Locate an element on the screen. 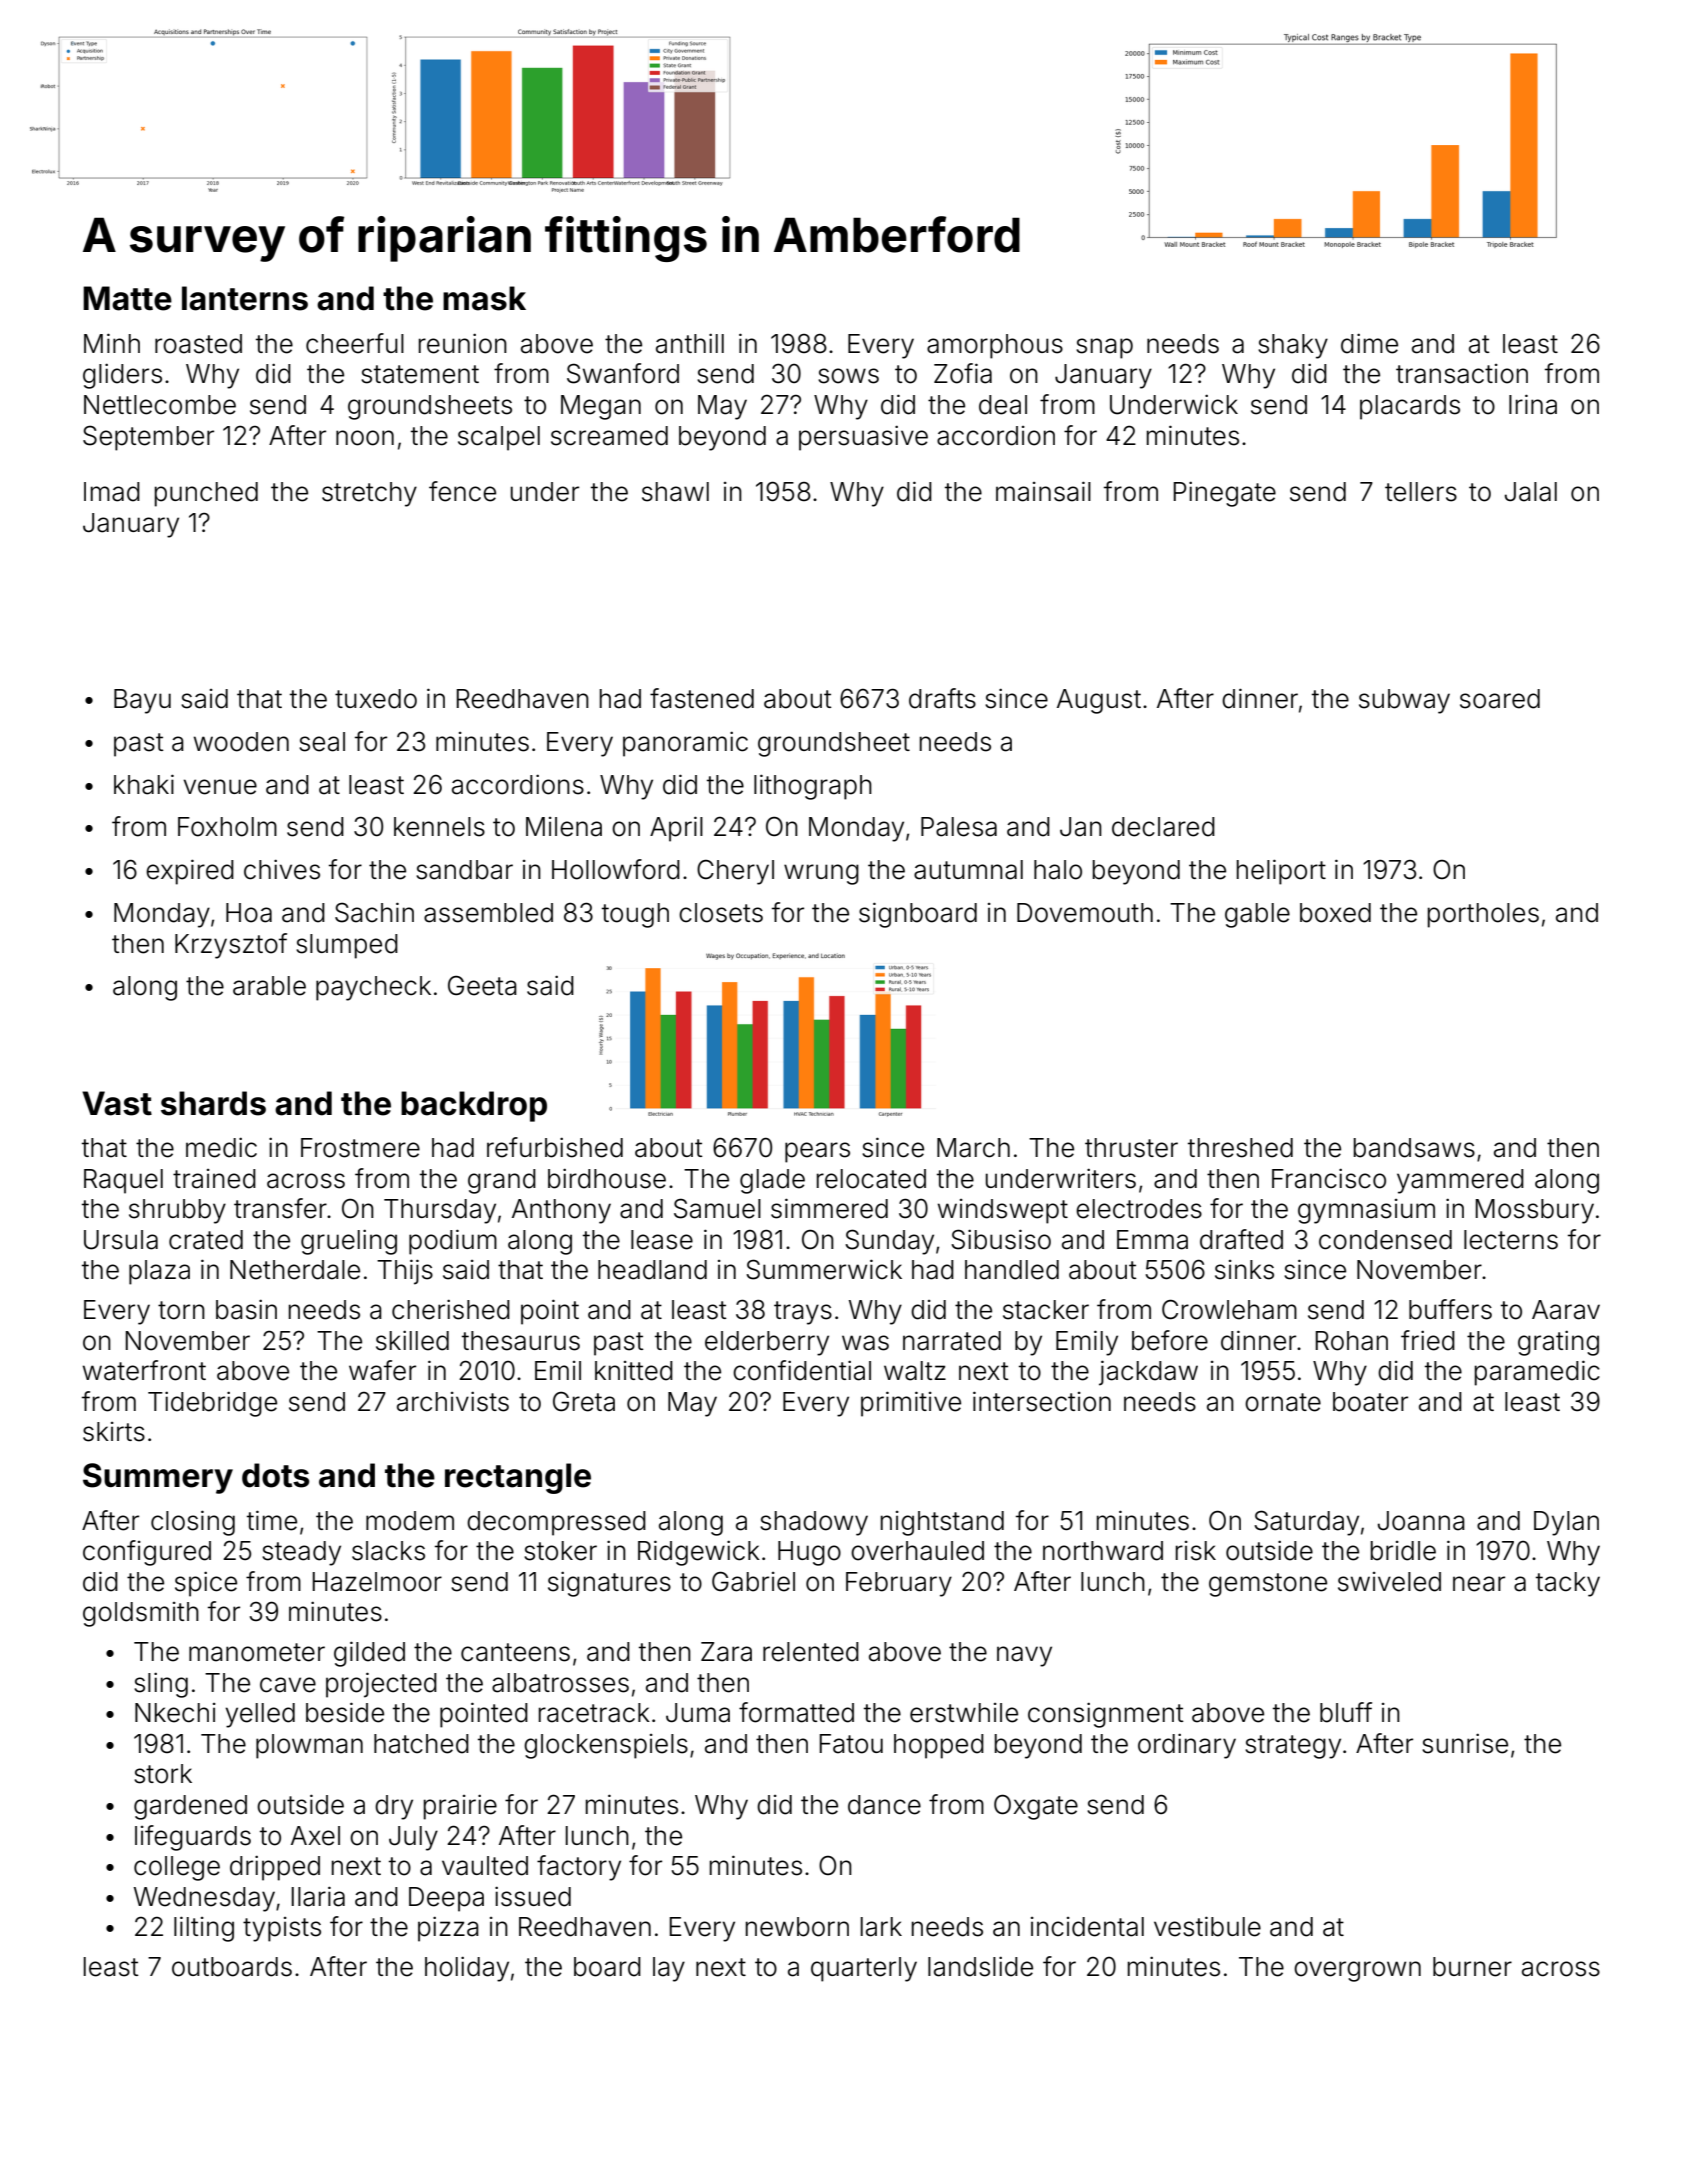 The height and width of the screenshot is (2178, 1683). Geeta is located at coordinates (482, 985).
